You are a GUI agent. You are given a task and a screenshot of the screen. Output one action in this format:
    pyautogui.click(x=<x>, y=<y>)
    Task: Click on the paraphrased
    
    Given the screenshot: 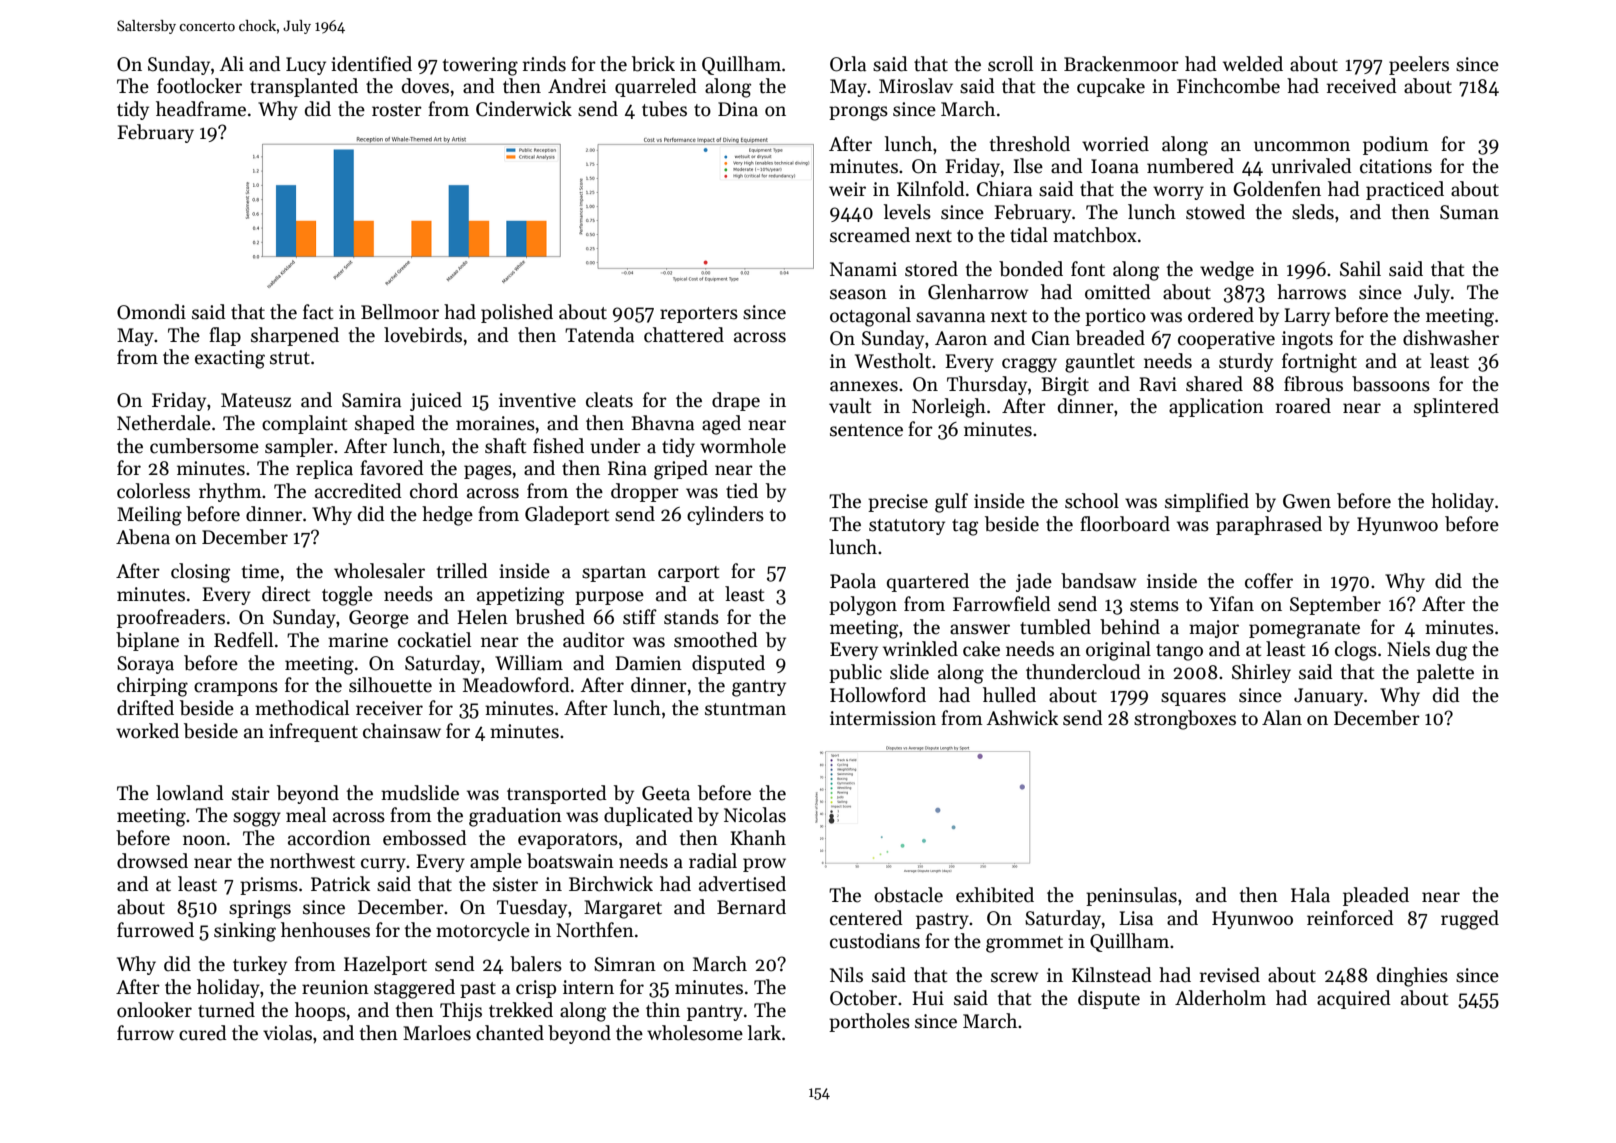 What is the action you would take?
    pyautogui.click(x=1269, y=525)
